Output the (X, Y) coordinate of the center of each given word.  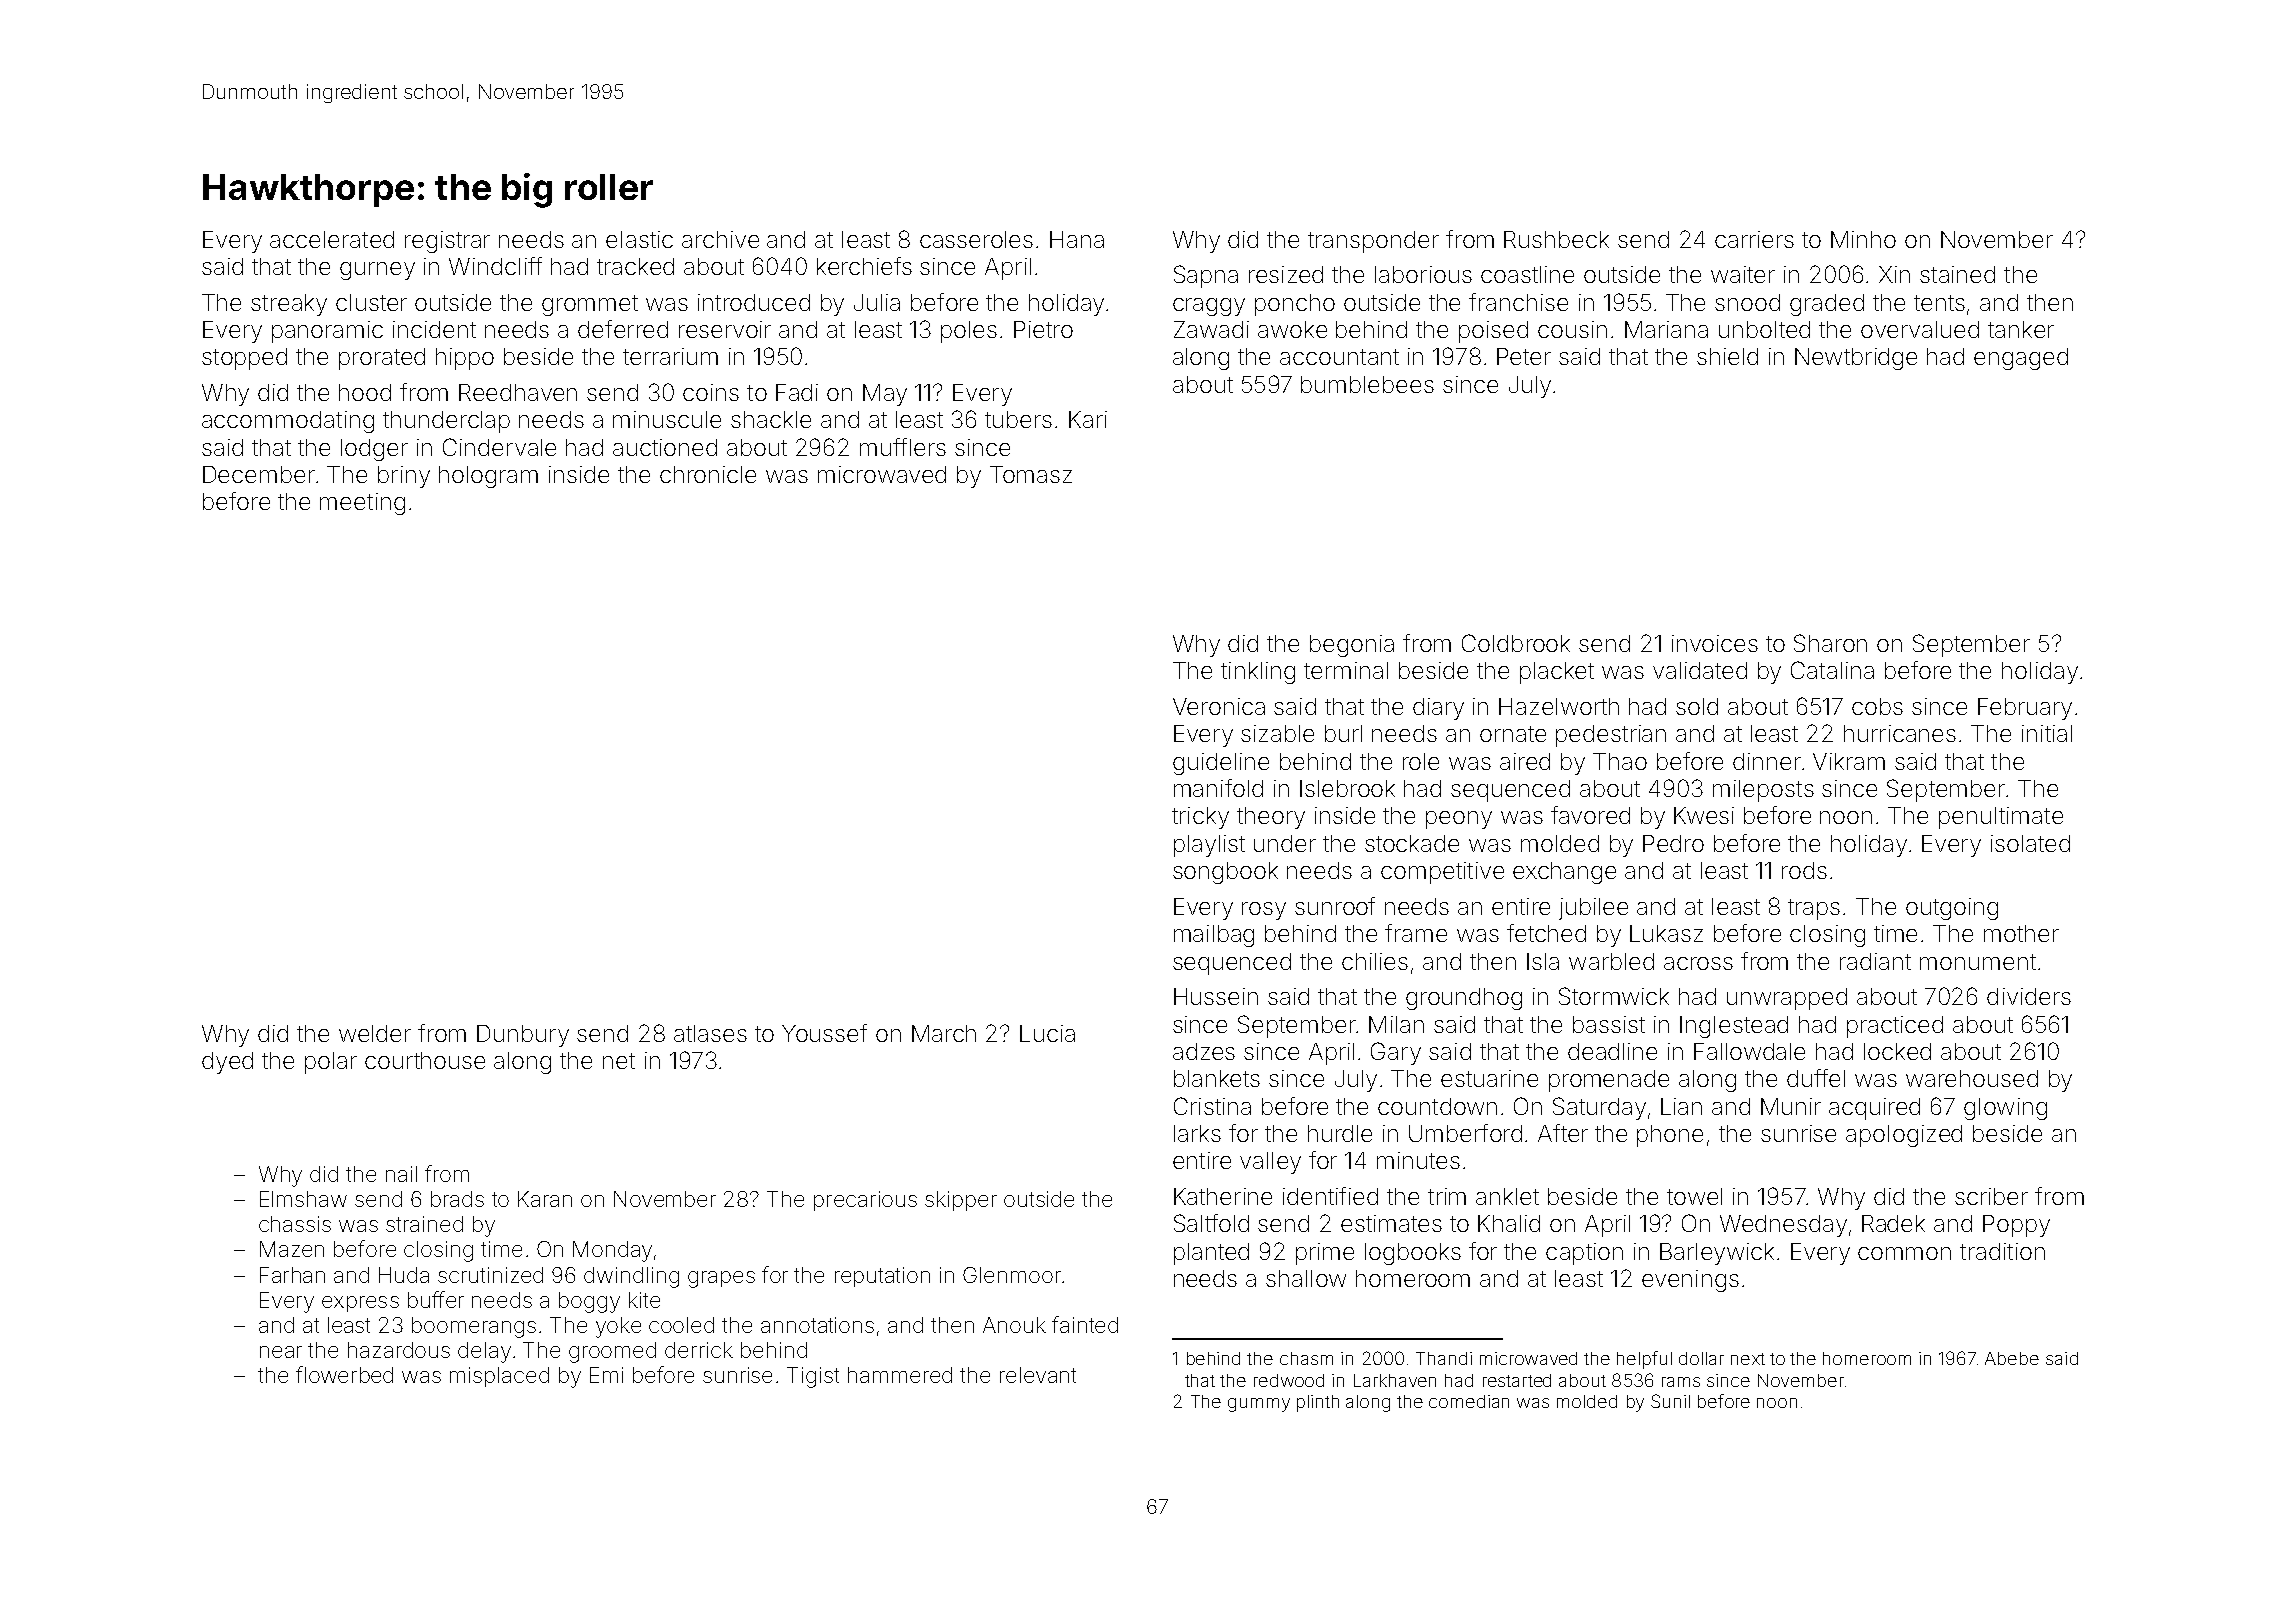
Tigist (813, 1377)
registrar (447, 242)
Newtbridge (1856, 359)
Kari (1088, 419)
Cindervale (499, 447)
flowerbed (344, 1374)
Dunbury (523, 1036)
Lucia (1047, 1033)
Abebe (2012, 1358)
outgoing (1952, 909)
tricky (1200, 818)
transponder (1373, 242)
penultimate (2001, 818)
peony (1459, 820)
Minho (1863, 239)
